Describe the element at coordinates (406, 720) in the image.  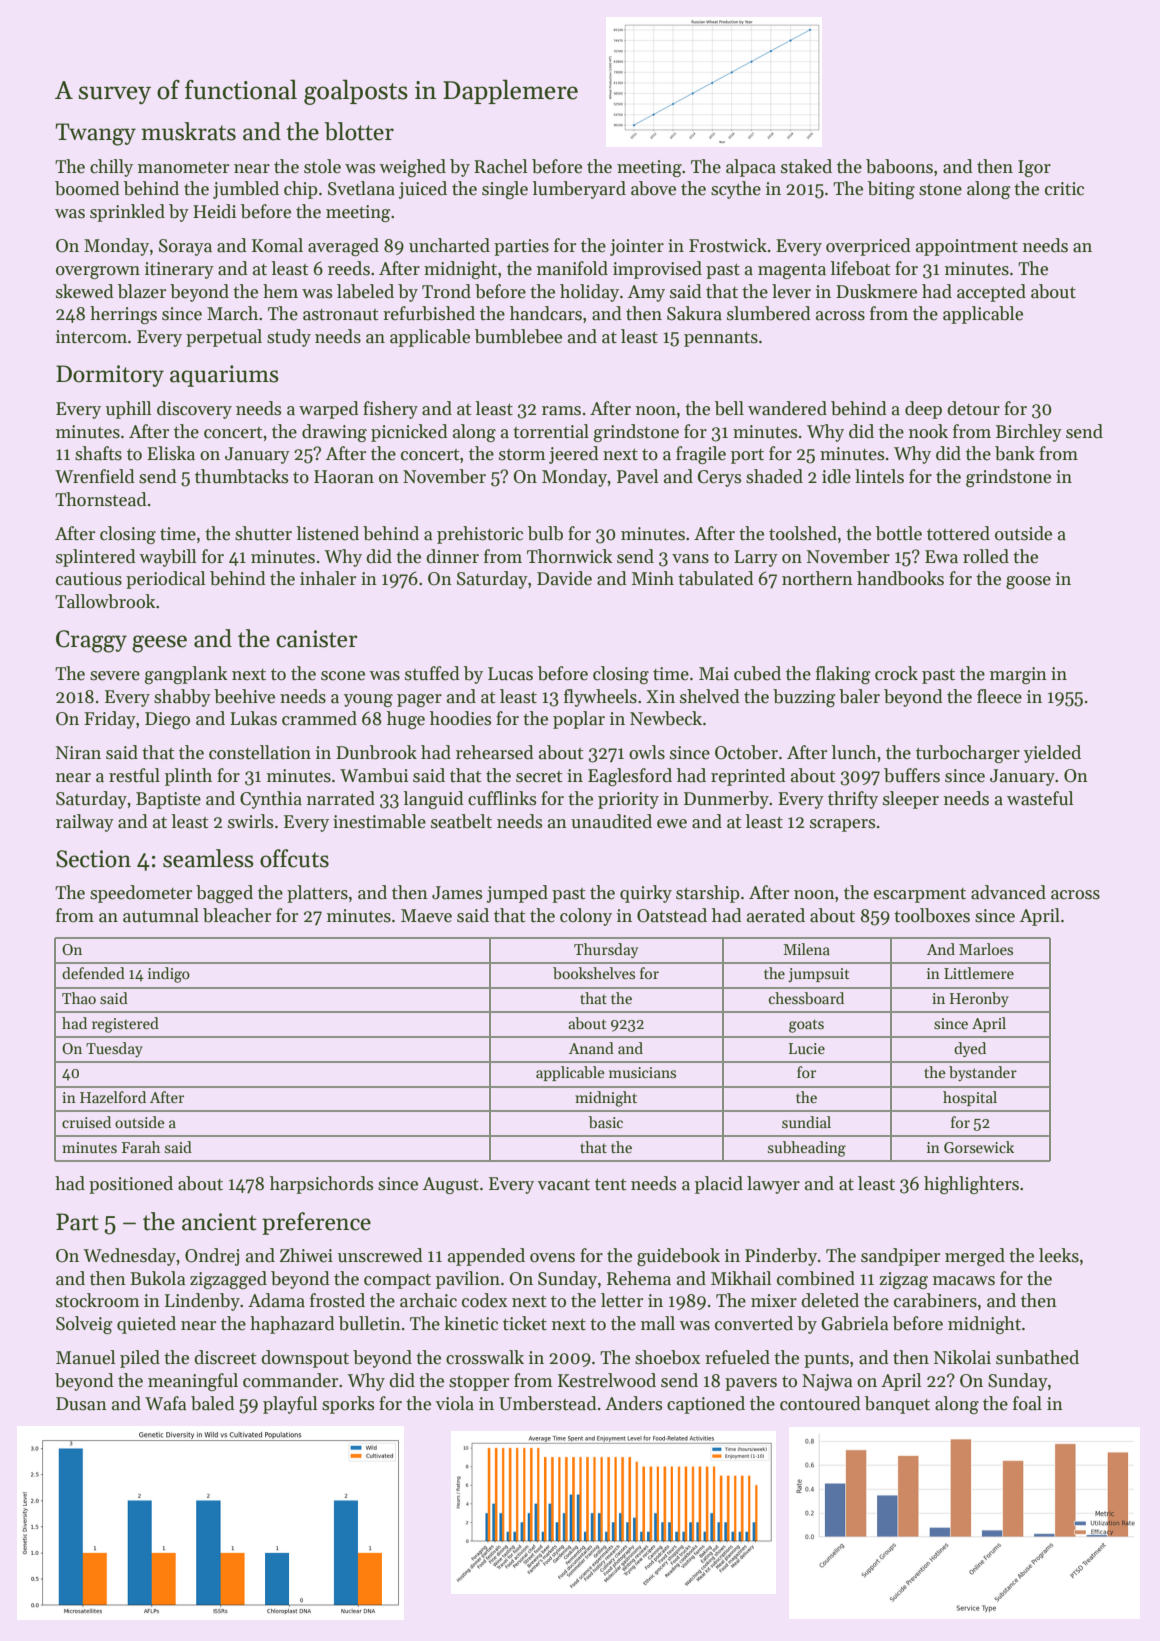
I see `huge` at that location.
